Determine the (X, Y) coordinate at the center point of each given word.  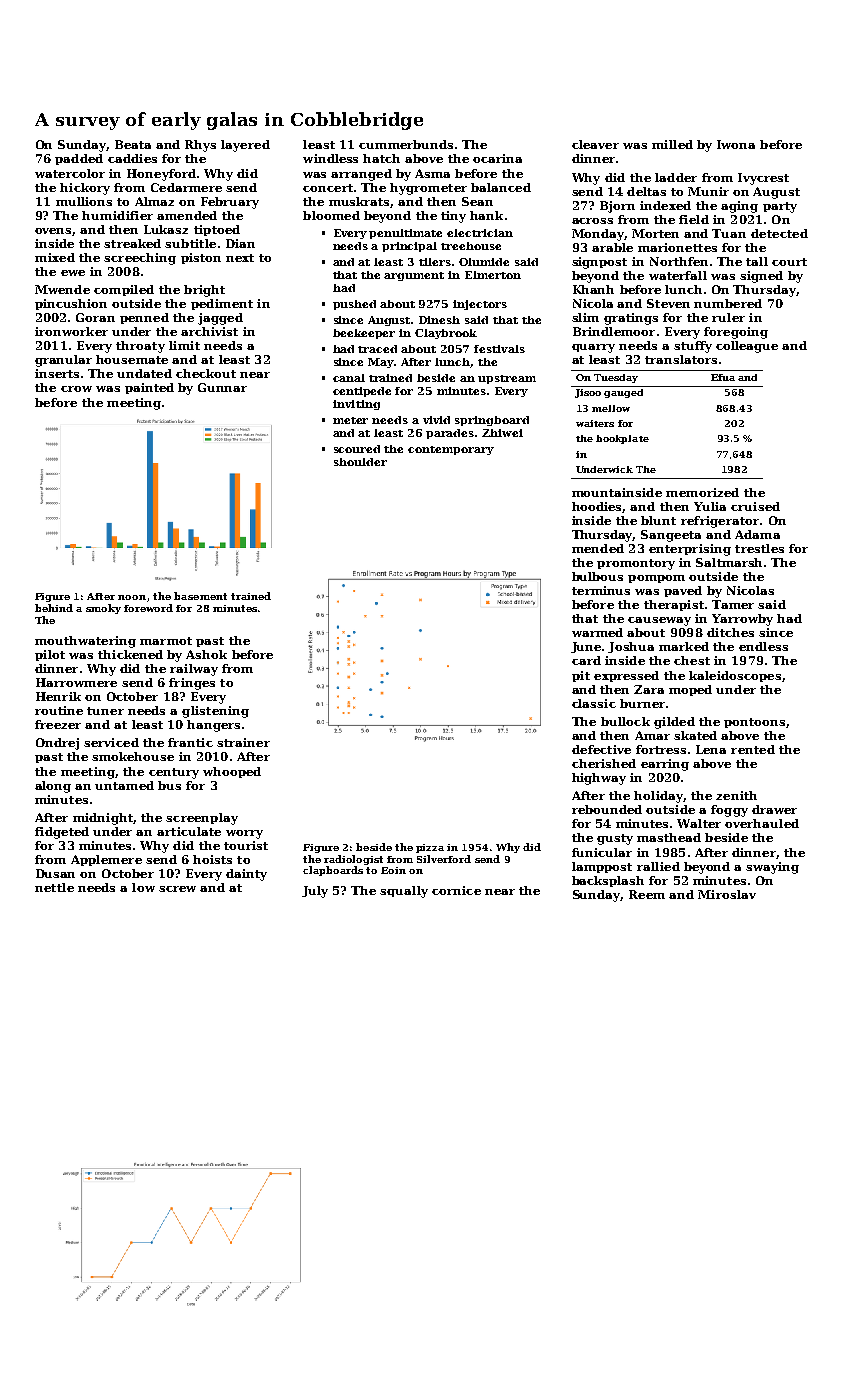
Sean (477, 201)
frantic (190, 742)
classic (594, 703)
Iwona (736, 144)
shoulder (360, 462)
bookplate (622, 439)
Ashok (206, 654)
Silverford (444, 859)
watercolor (70, 173)
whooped (232, 772)
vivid (436, 420)
